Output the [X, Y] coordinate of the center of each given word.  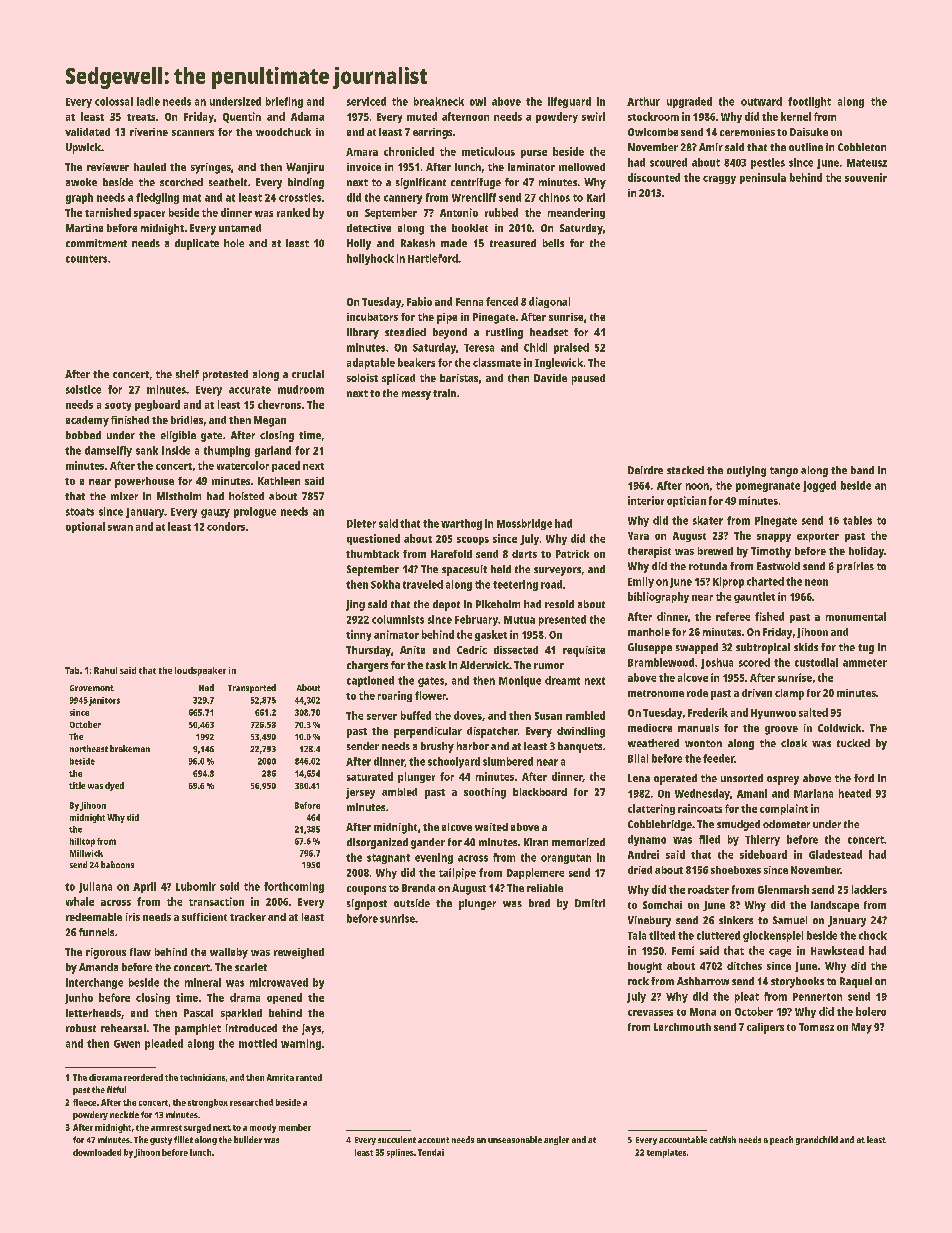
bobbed [83, 435]
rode [697, 693]
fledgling [157, 198]
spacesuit [464, 570]
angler [556, 1140]
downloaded [97, 1152]
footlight [809, 102]
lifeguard [569, 102]
